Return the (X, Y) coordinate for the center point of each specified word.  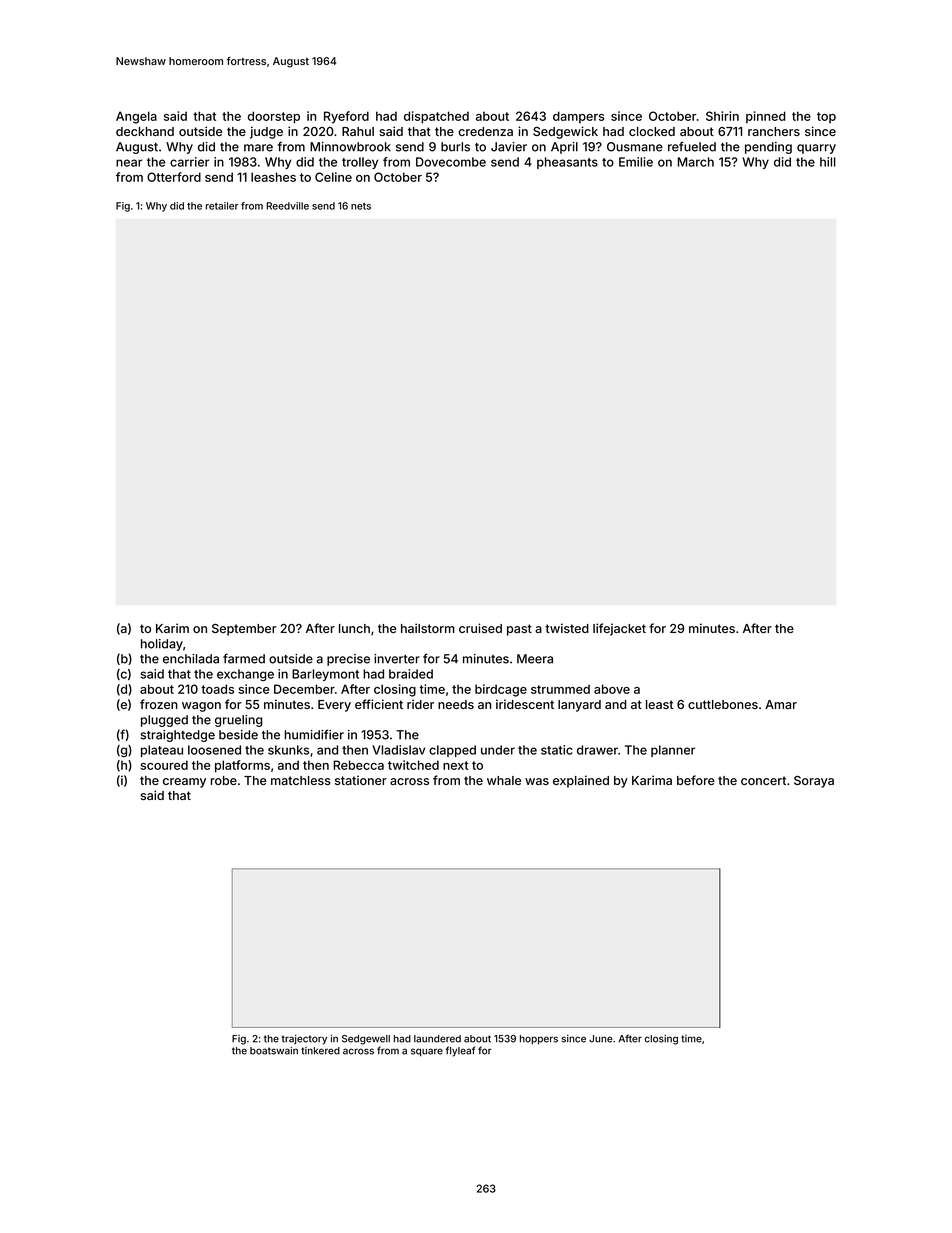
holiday (162, 645)
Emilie (636, 162)
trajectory (304, 1040)
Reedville (287, 206)
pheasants (567, 163)
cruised (480, 628)
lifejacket (619, 629)
